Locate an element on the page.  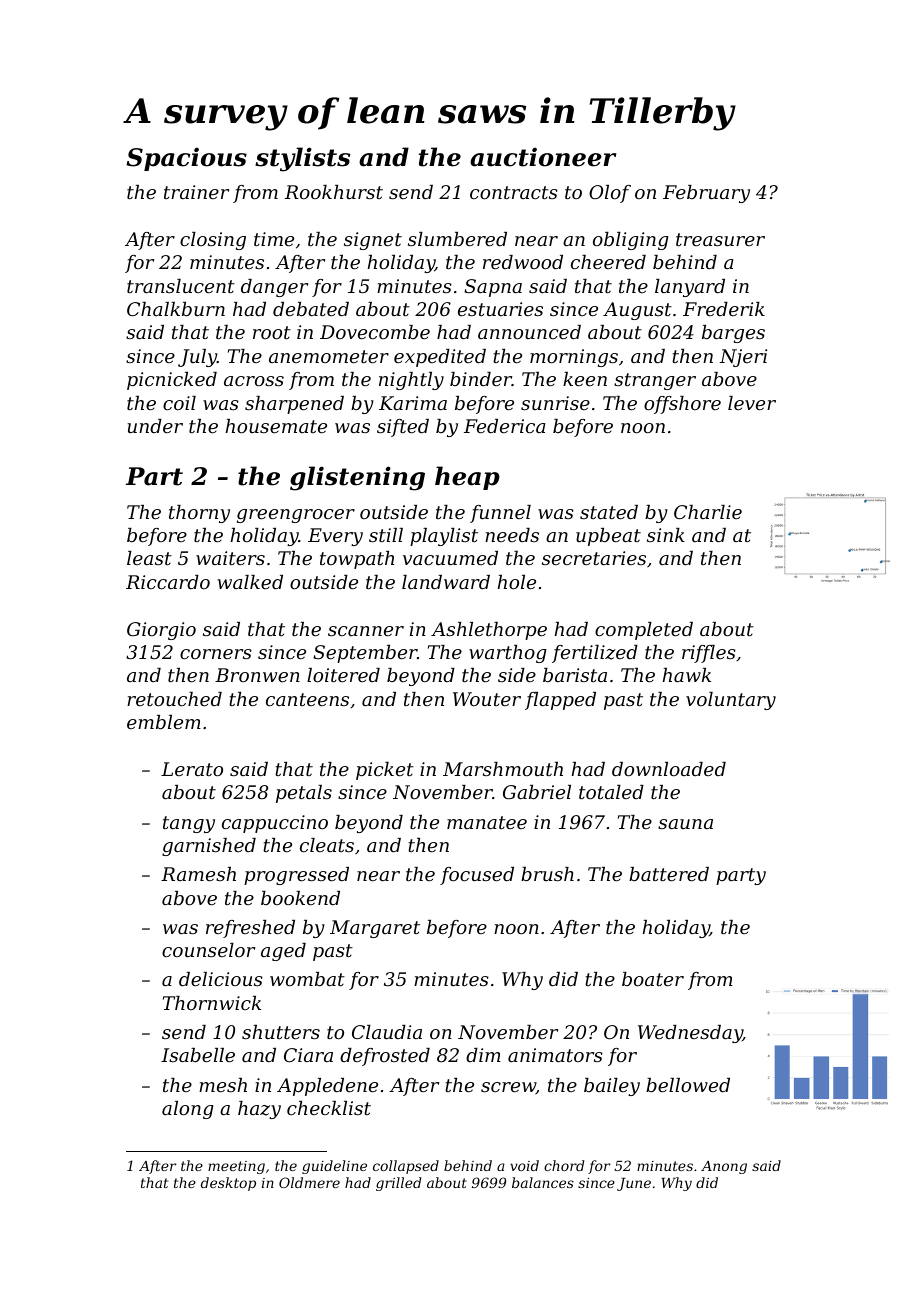
Spacious is located at coordinates (186, 159).
